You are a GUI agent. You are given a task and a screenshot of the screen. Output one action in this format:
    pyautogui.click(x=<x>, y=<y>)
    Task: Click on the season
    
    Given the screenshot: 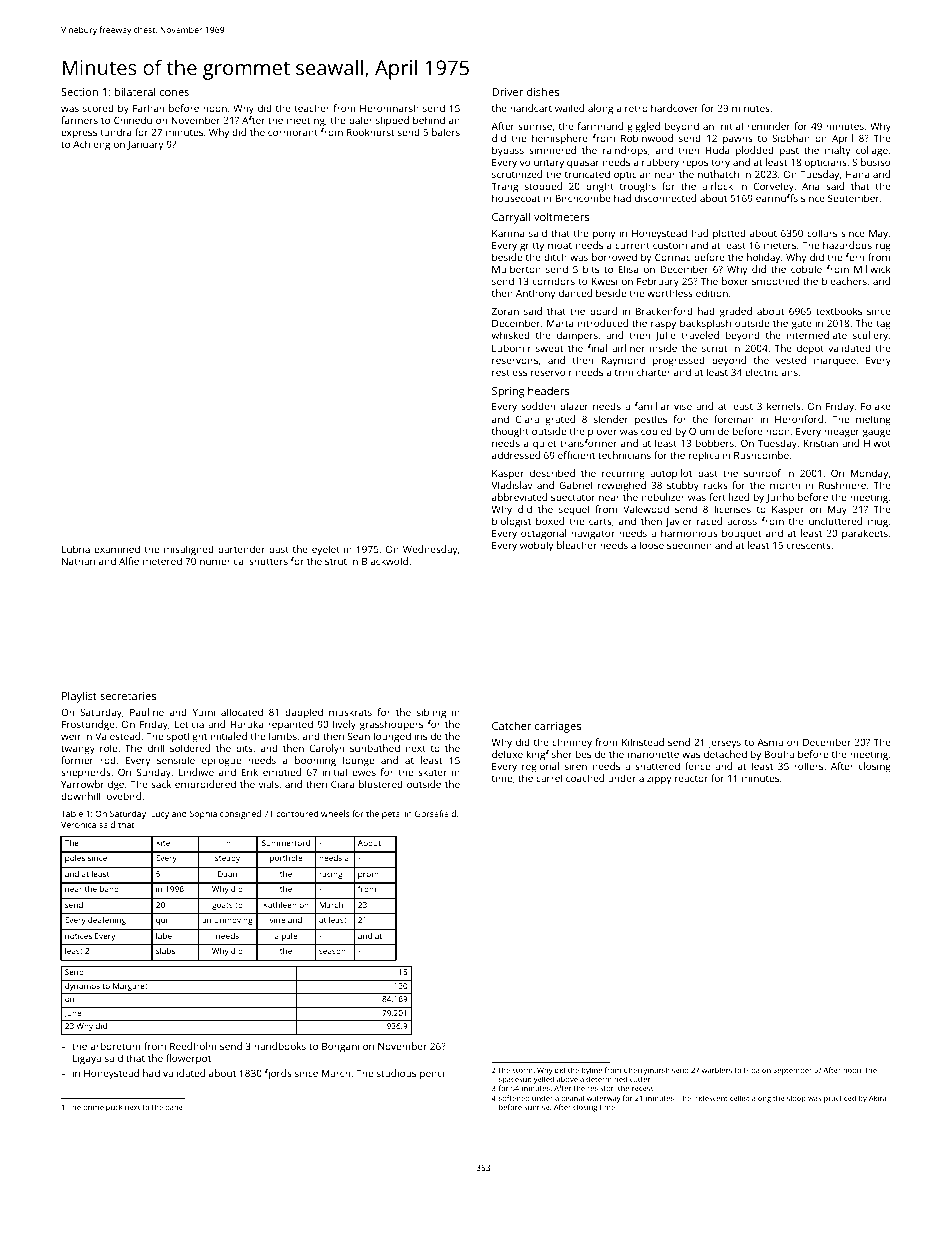 What is the action you would take?
    pyautogui.click(x=332, y=951)
